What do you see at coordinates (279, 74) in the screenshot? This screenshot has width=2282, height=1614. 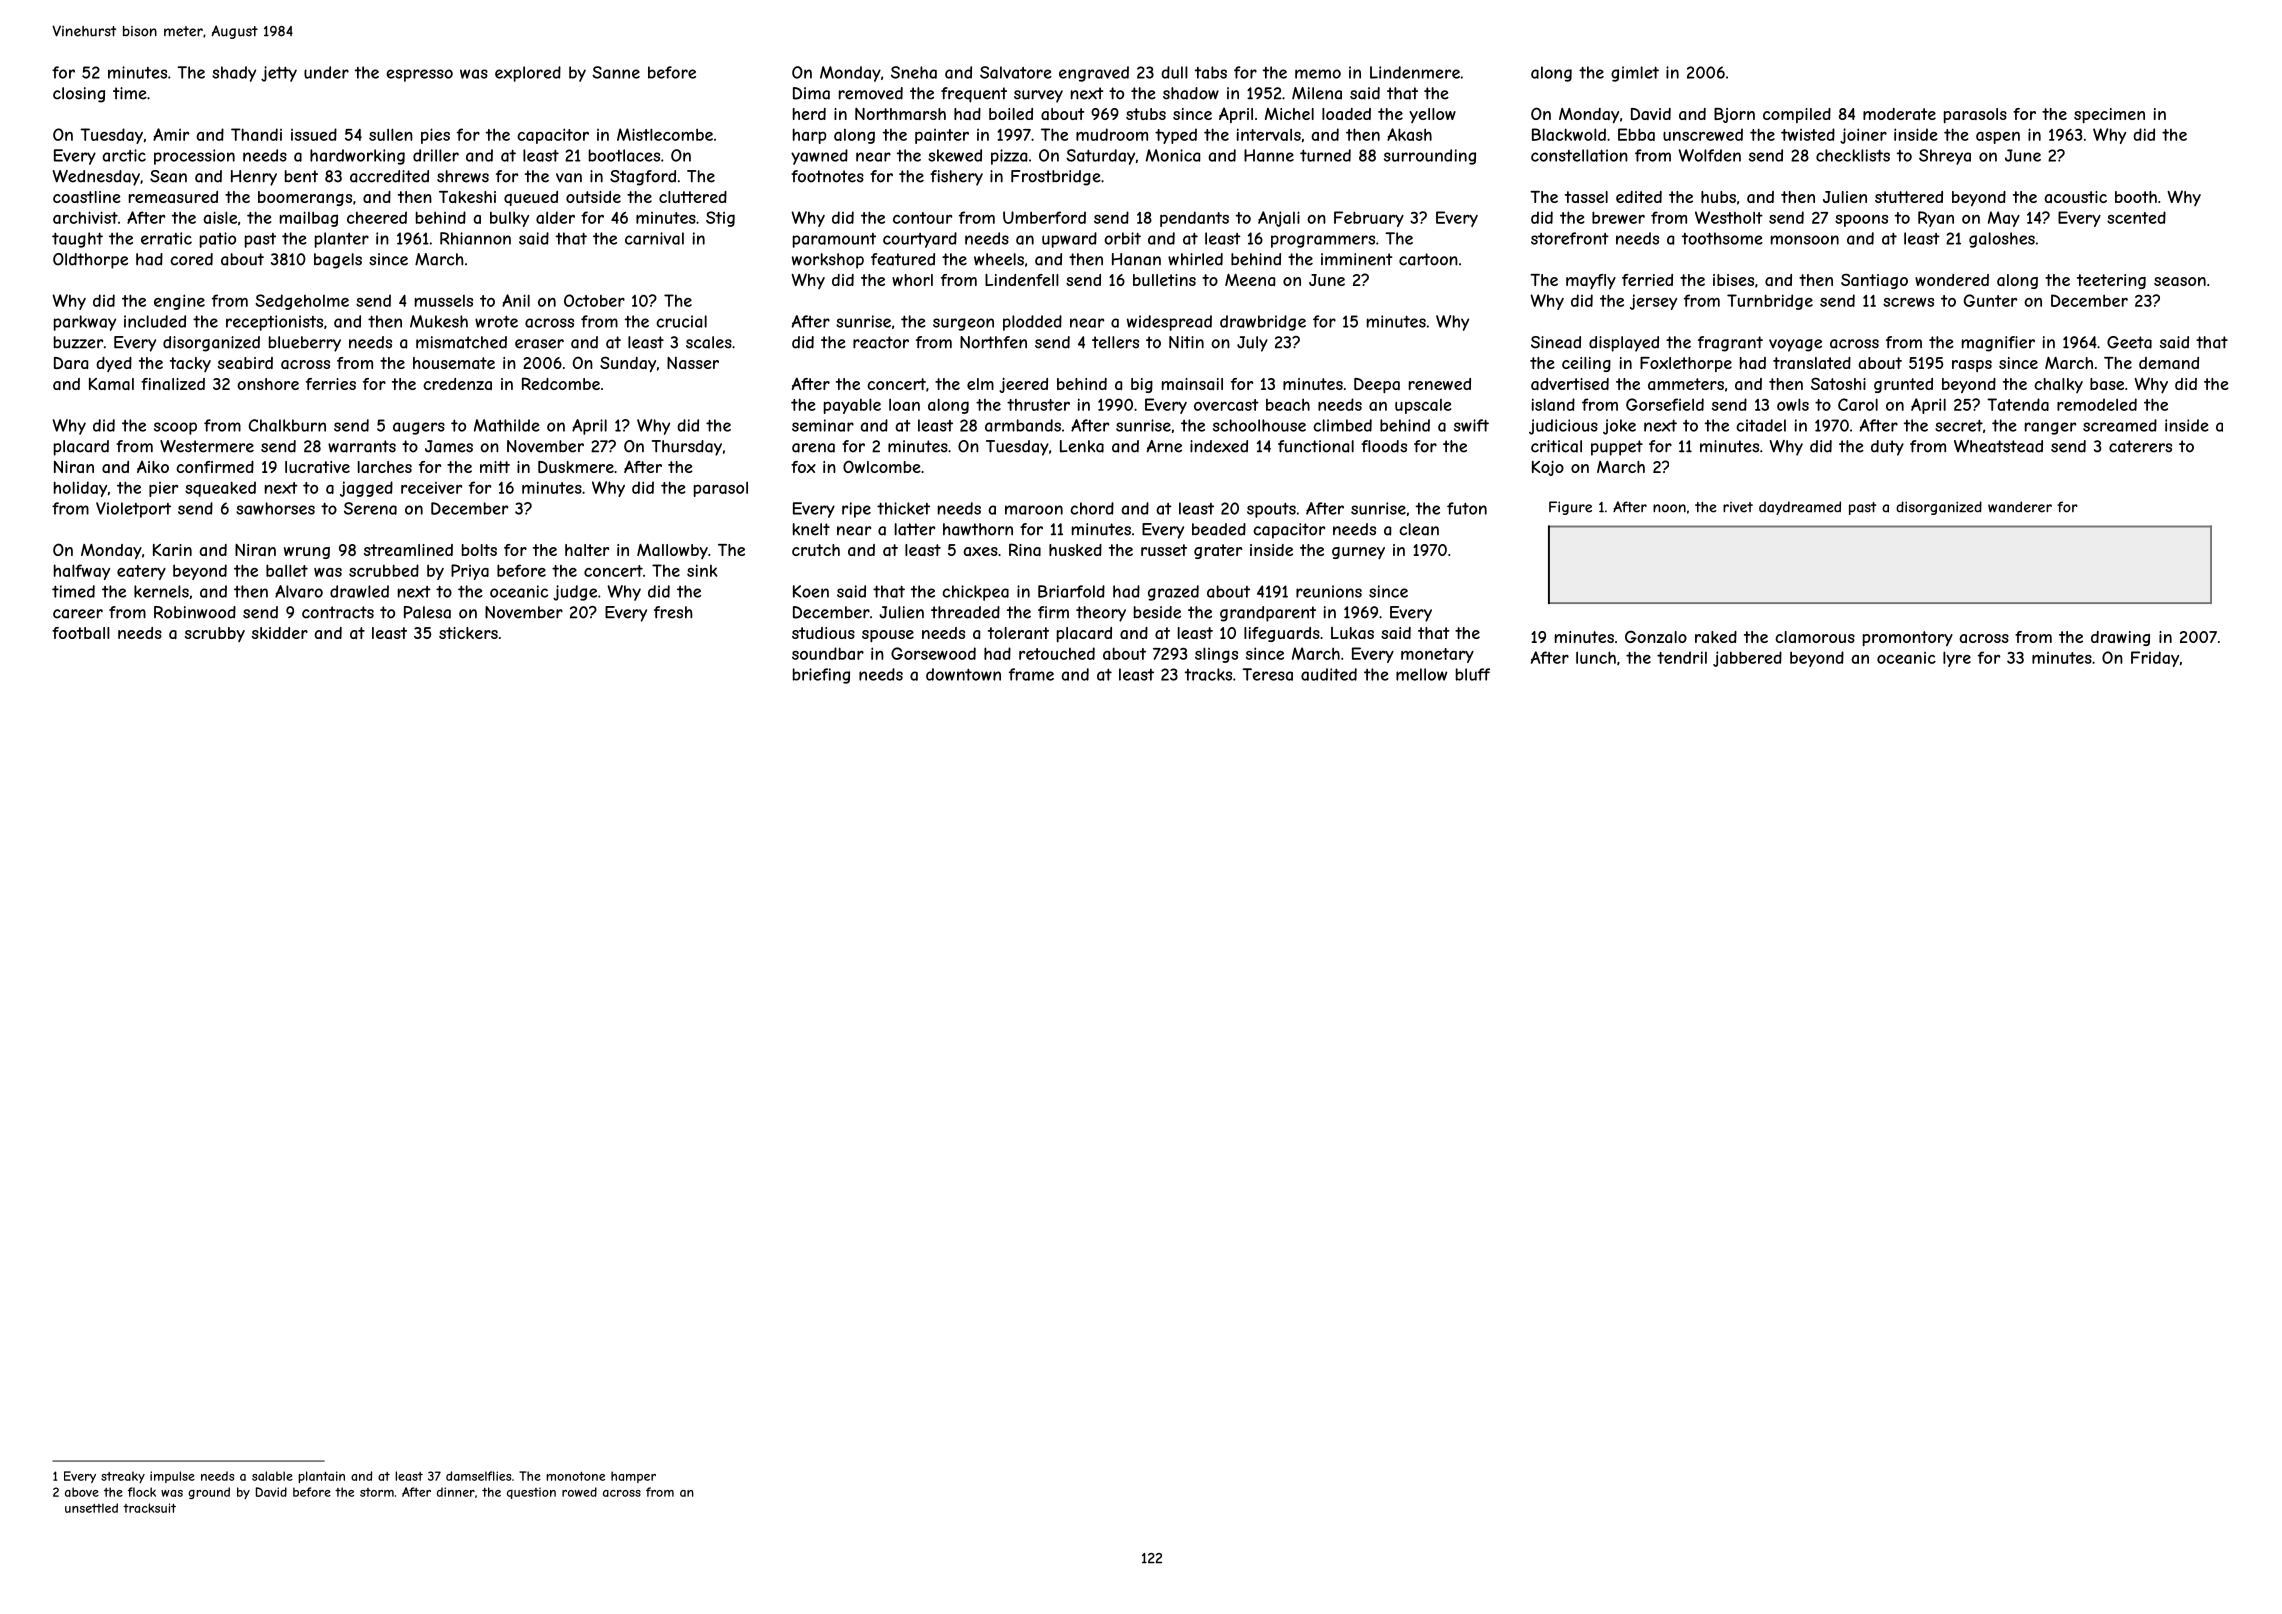 I see `jetty` at bounding box center [279, 74].
